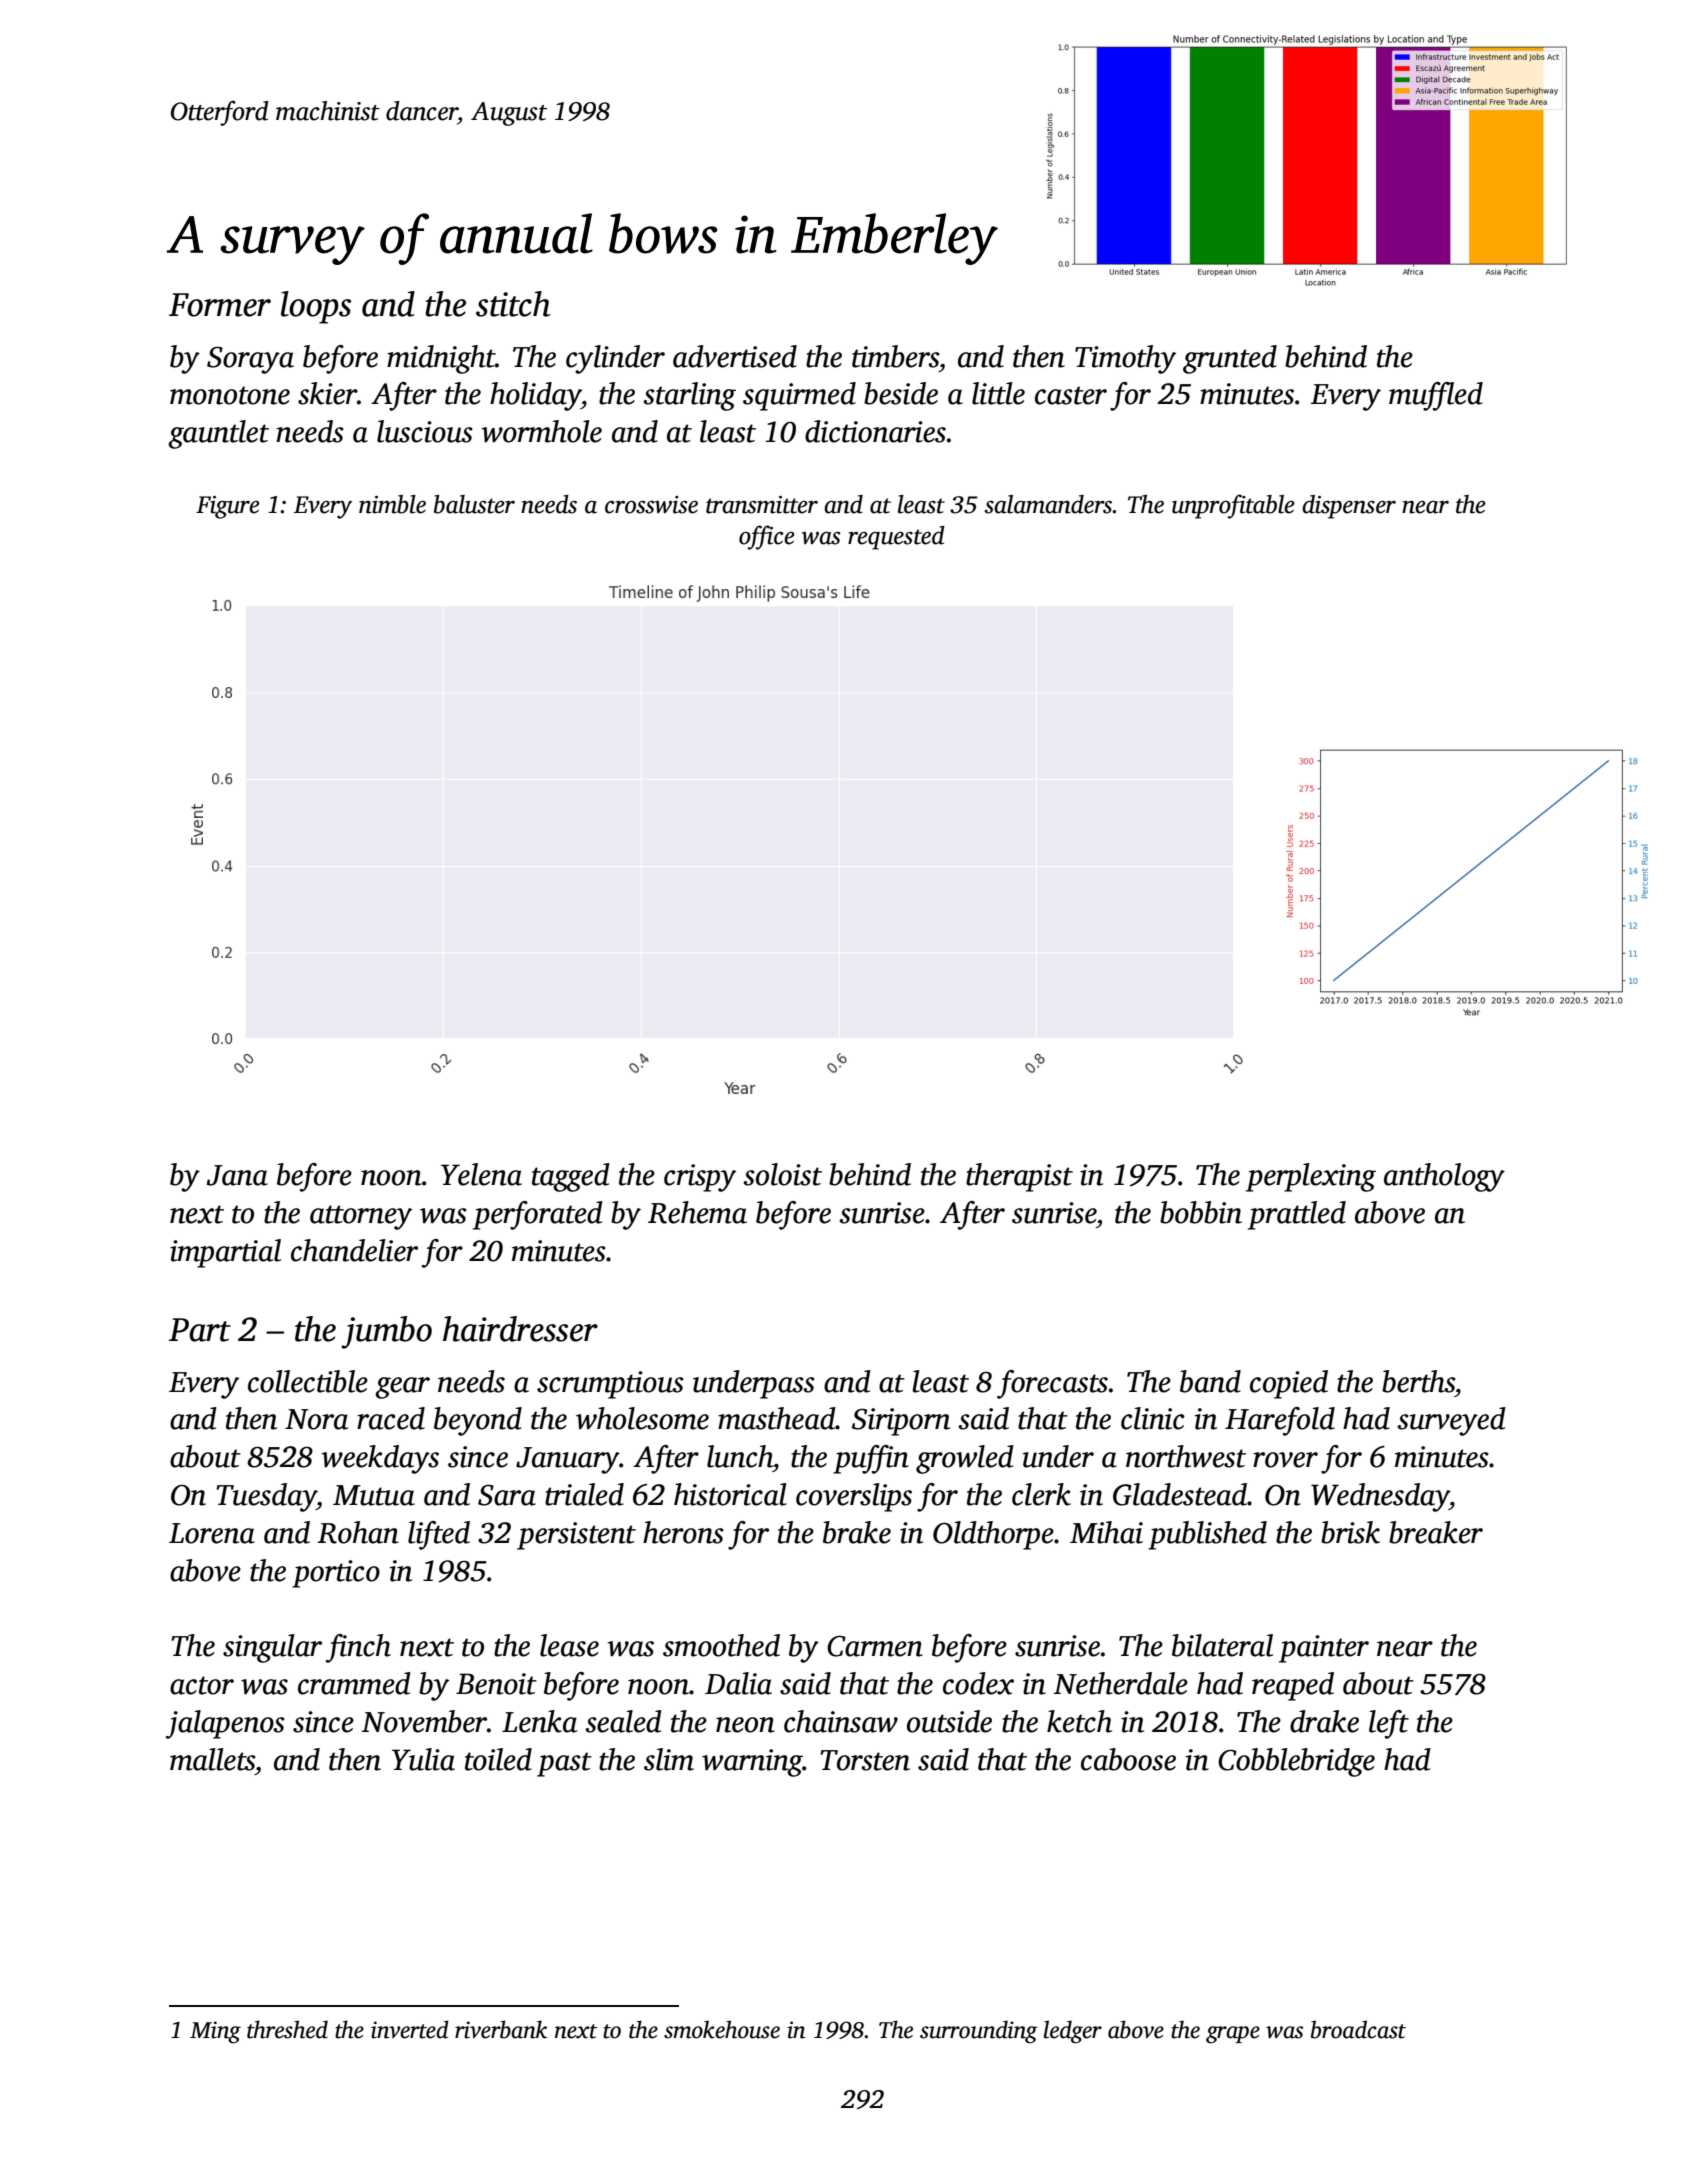 This screenshot has width=1683, height=2178. What do you see at coordinates (895, 356) in the screenshot?
I see `timbers` at bounding box center [895, 356].
